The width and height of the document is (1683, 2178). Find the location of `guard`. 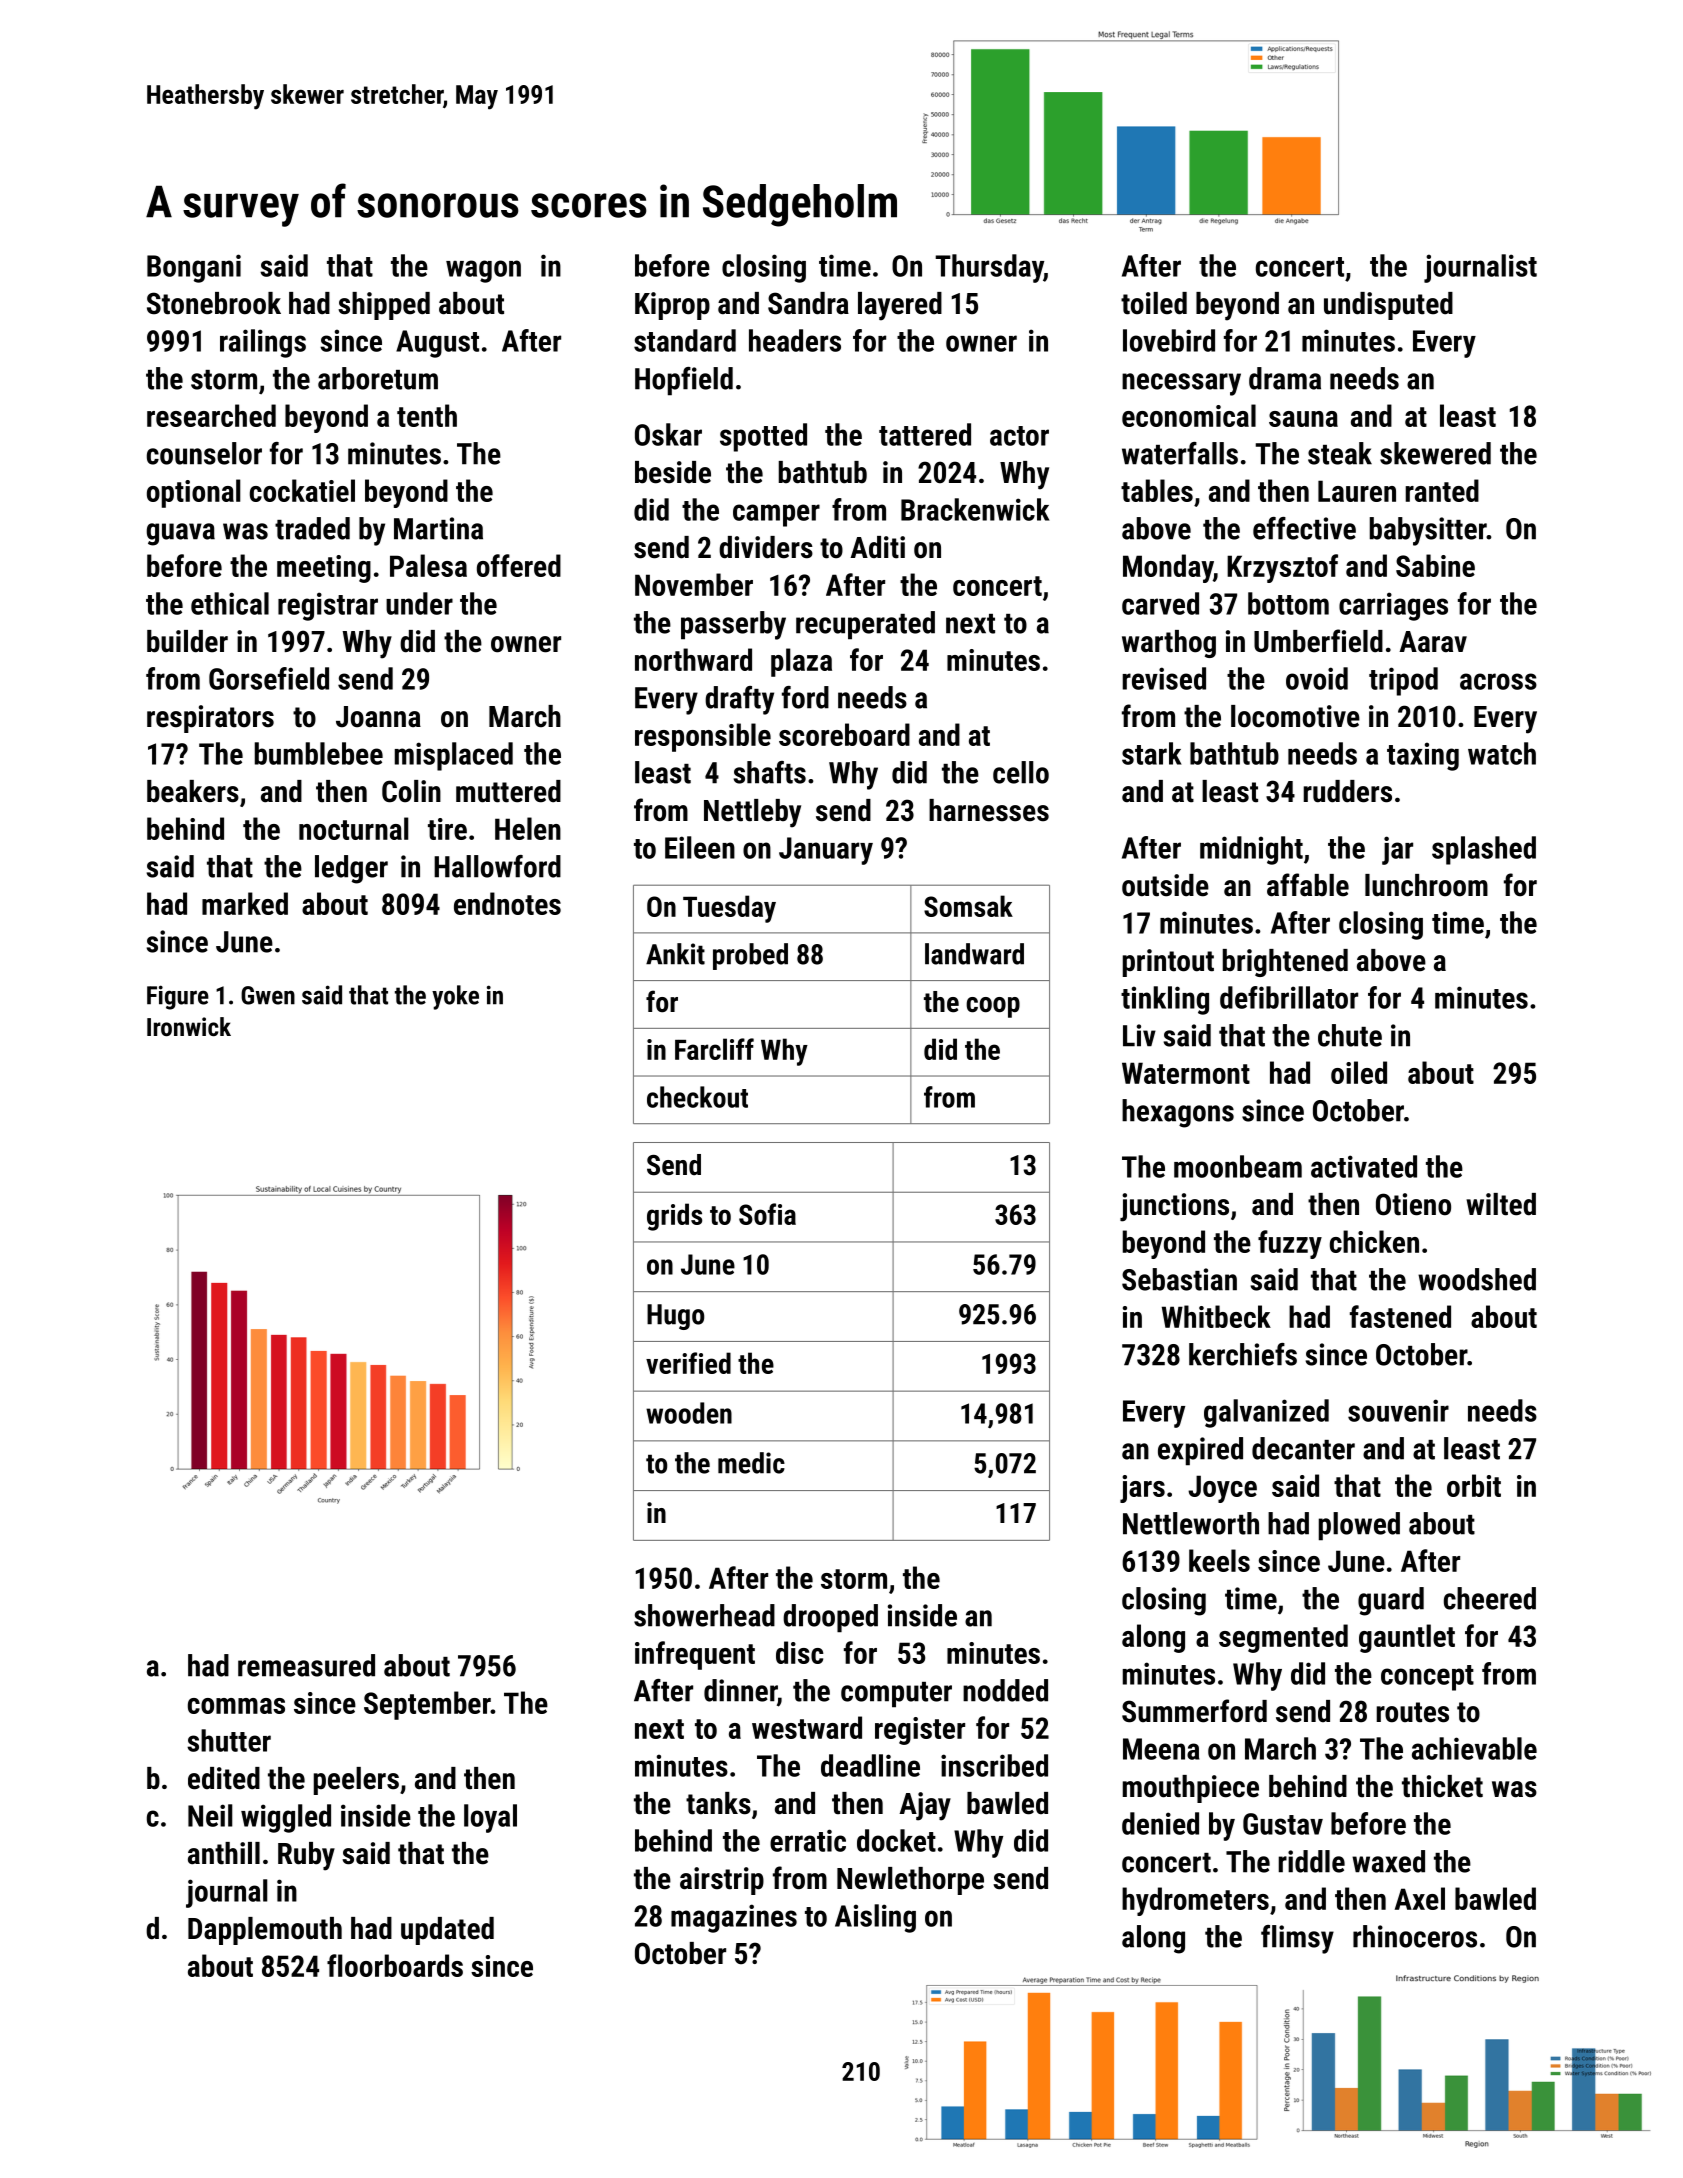

guard is located at coordinates (1391, 1601).
